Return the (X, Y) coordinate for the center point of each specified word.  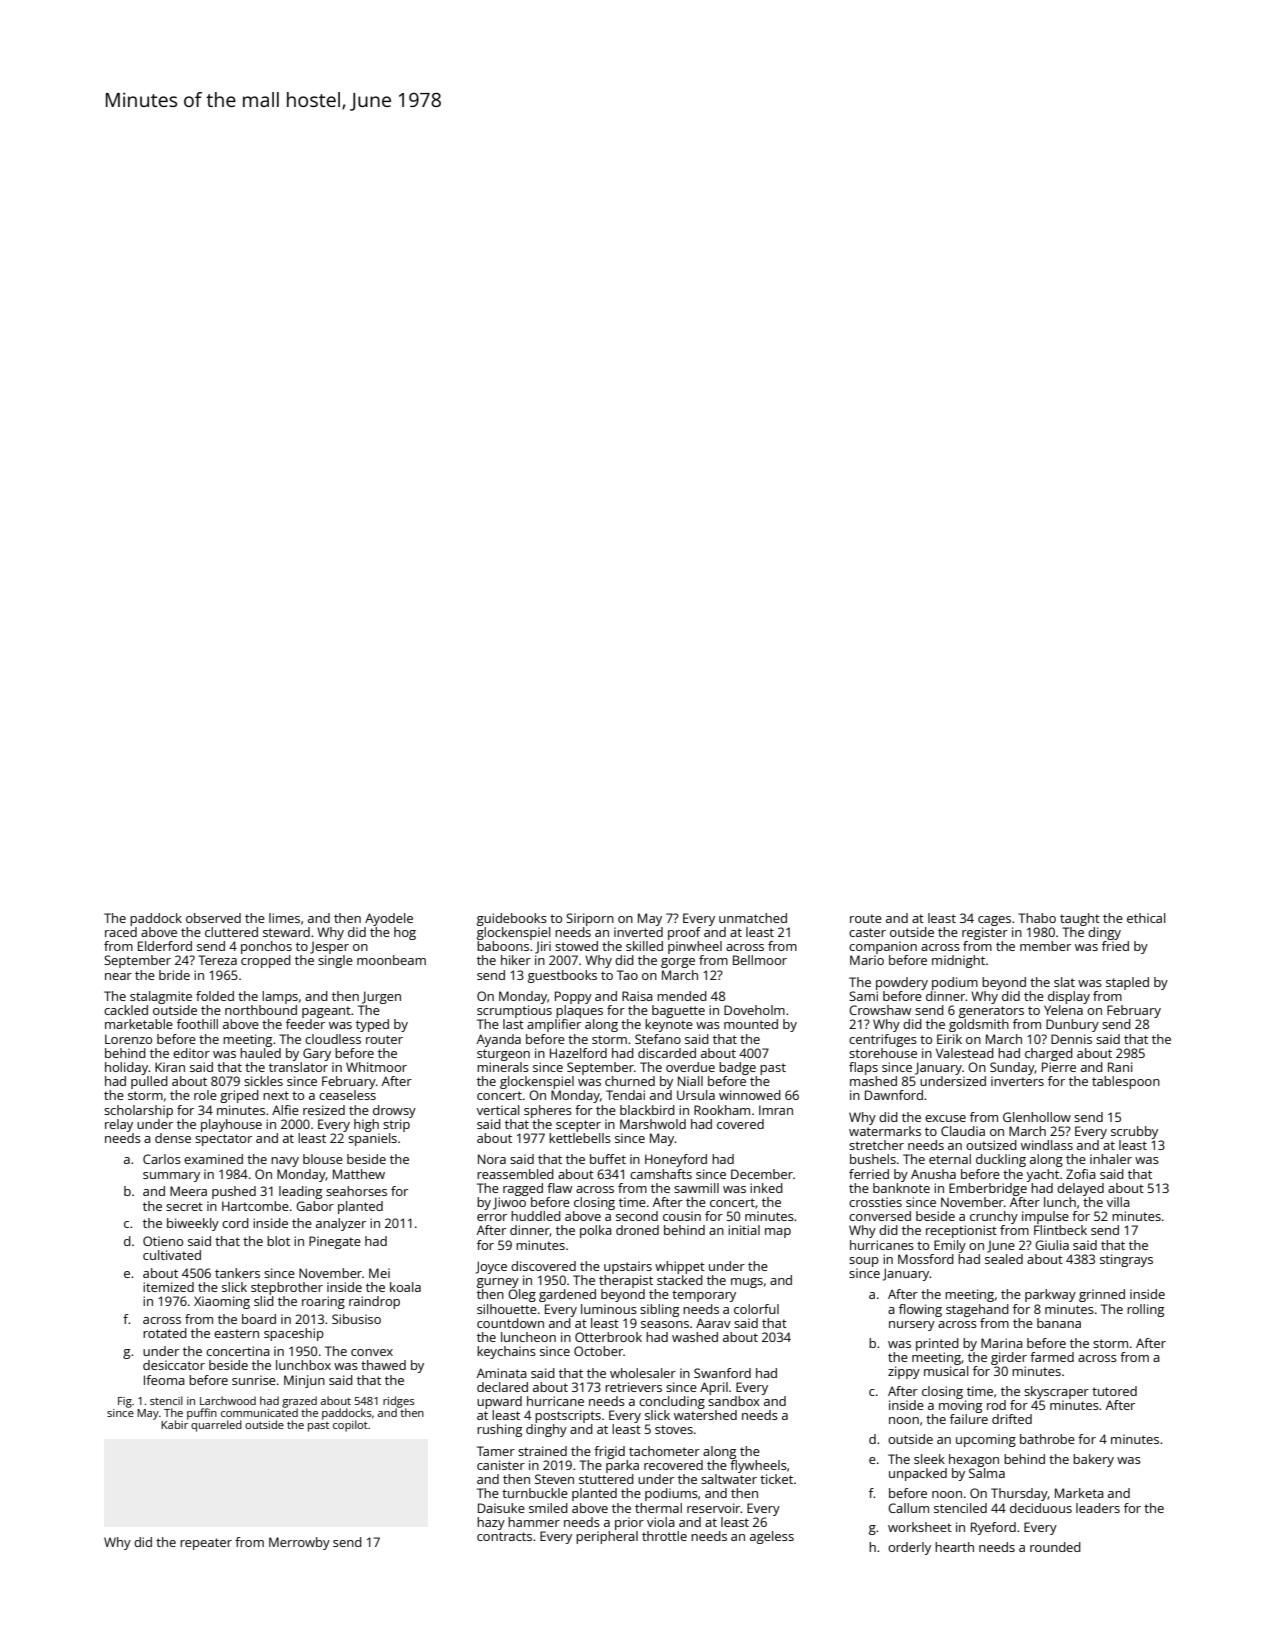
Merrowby (299, 1543)
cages (994, 921)
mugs (747, 1283)
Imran (776, 1110)
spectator (223, 1140)
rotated (165, 1333)
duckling (1001, 1160)
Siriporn (590, 919)
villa (1118, 1202)
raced (121, 932)
